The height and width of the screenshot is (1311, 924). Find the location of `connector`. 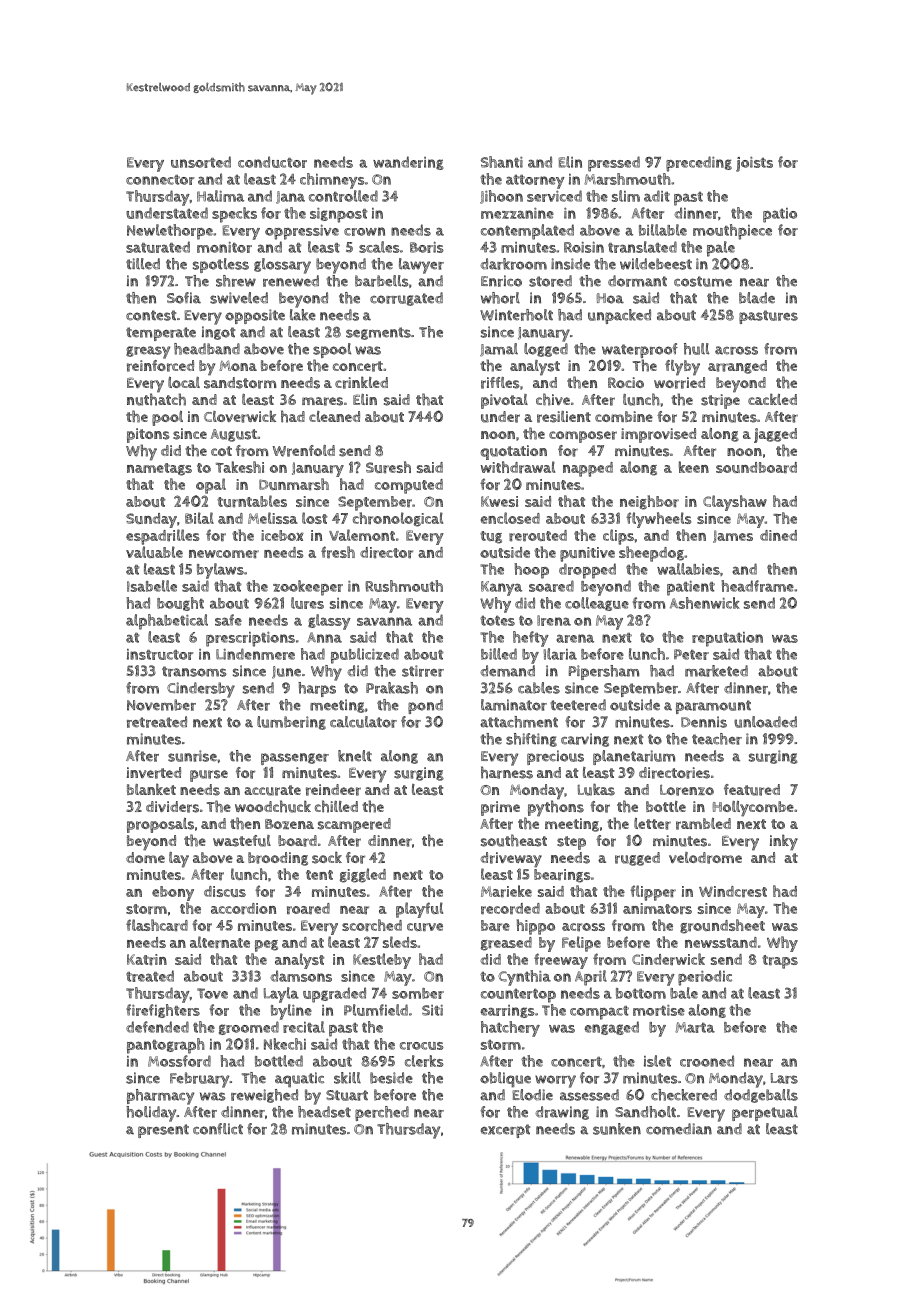

connector is located at coordinates (160, 180).
